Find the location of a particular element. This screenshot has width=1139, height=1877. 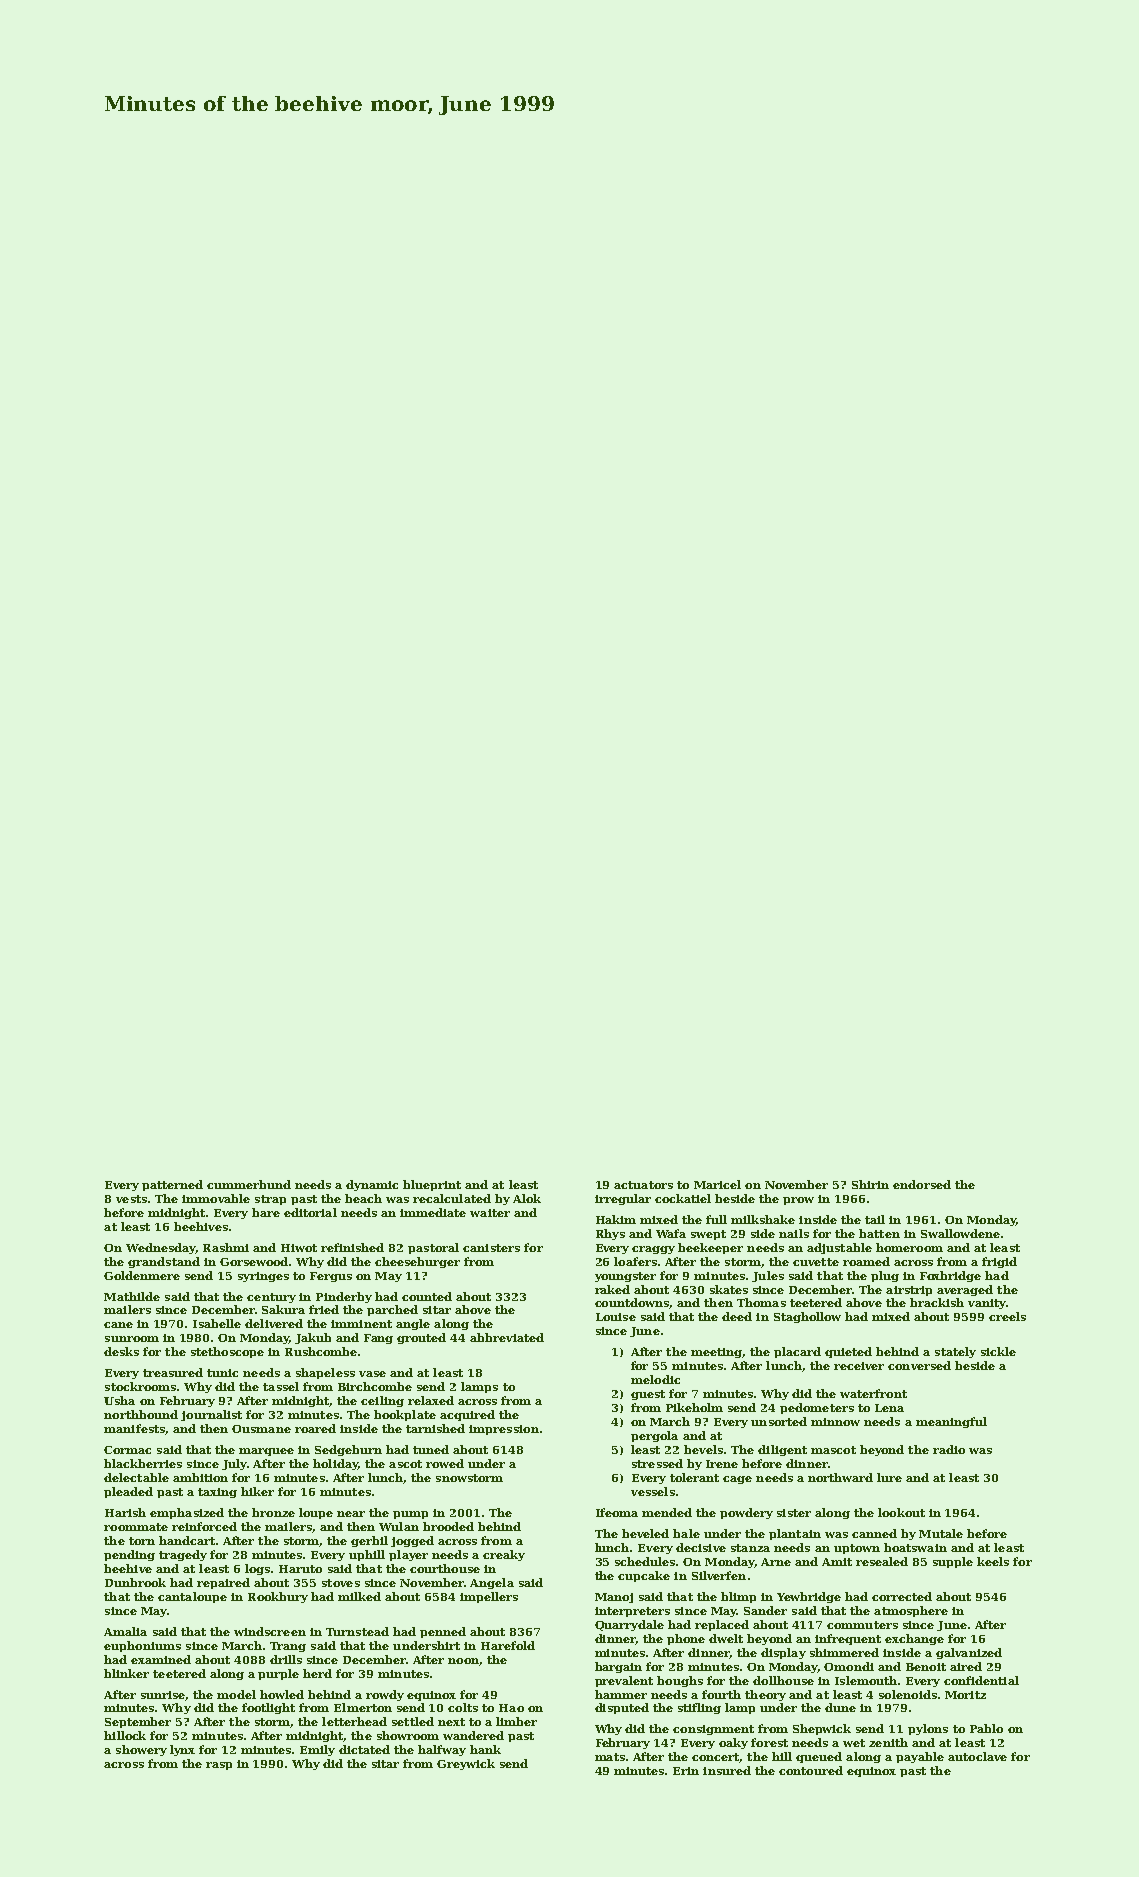

Rookbury is located at coordinates (278, 1597).
